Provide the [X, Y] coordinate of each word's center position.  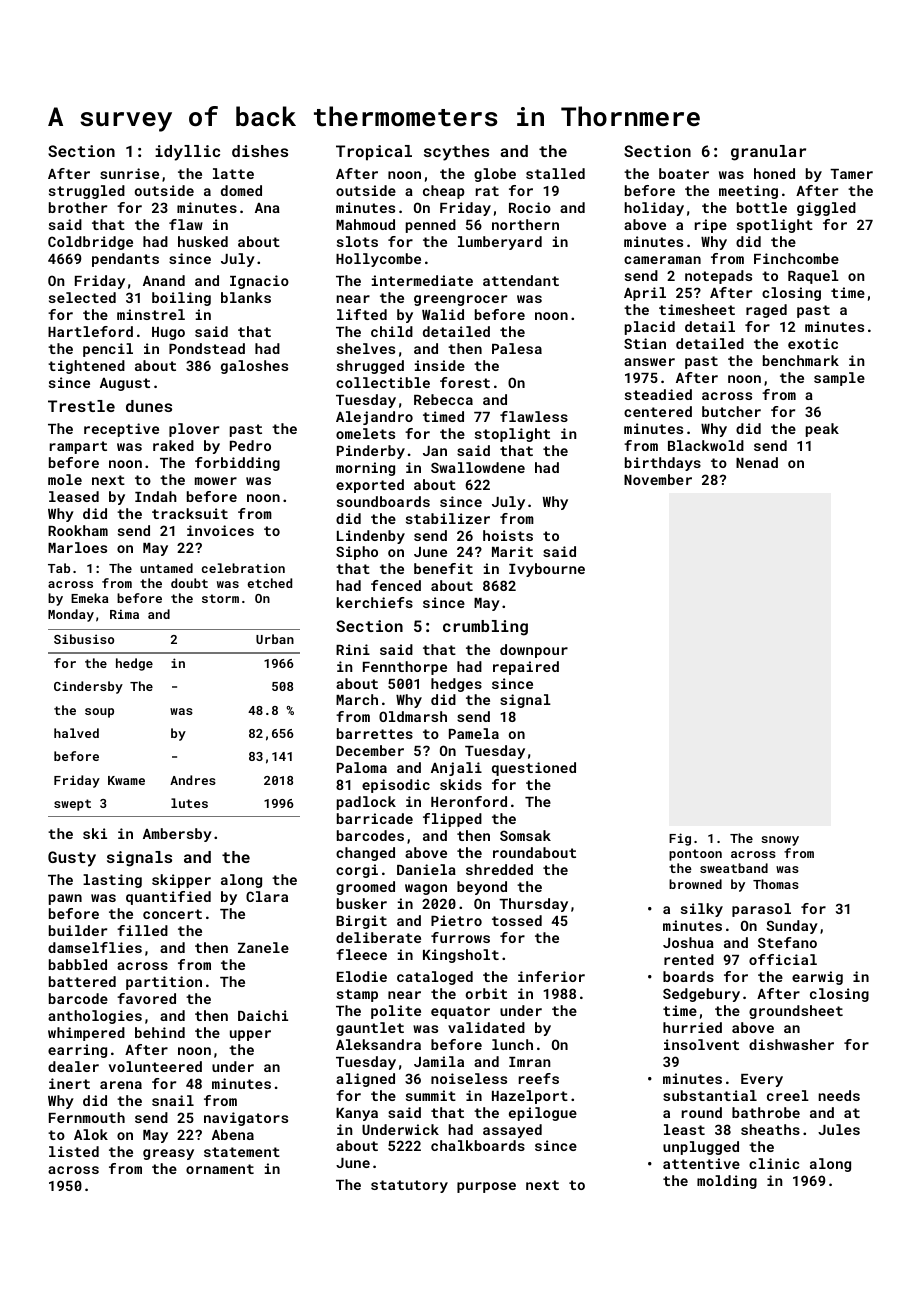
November [658, 479]
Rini [353, 649]
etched [269, 583]
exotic [813, 343]
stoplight [512, 435]
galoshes [254, 367]
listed [74, 1151]
